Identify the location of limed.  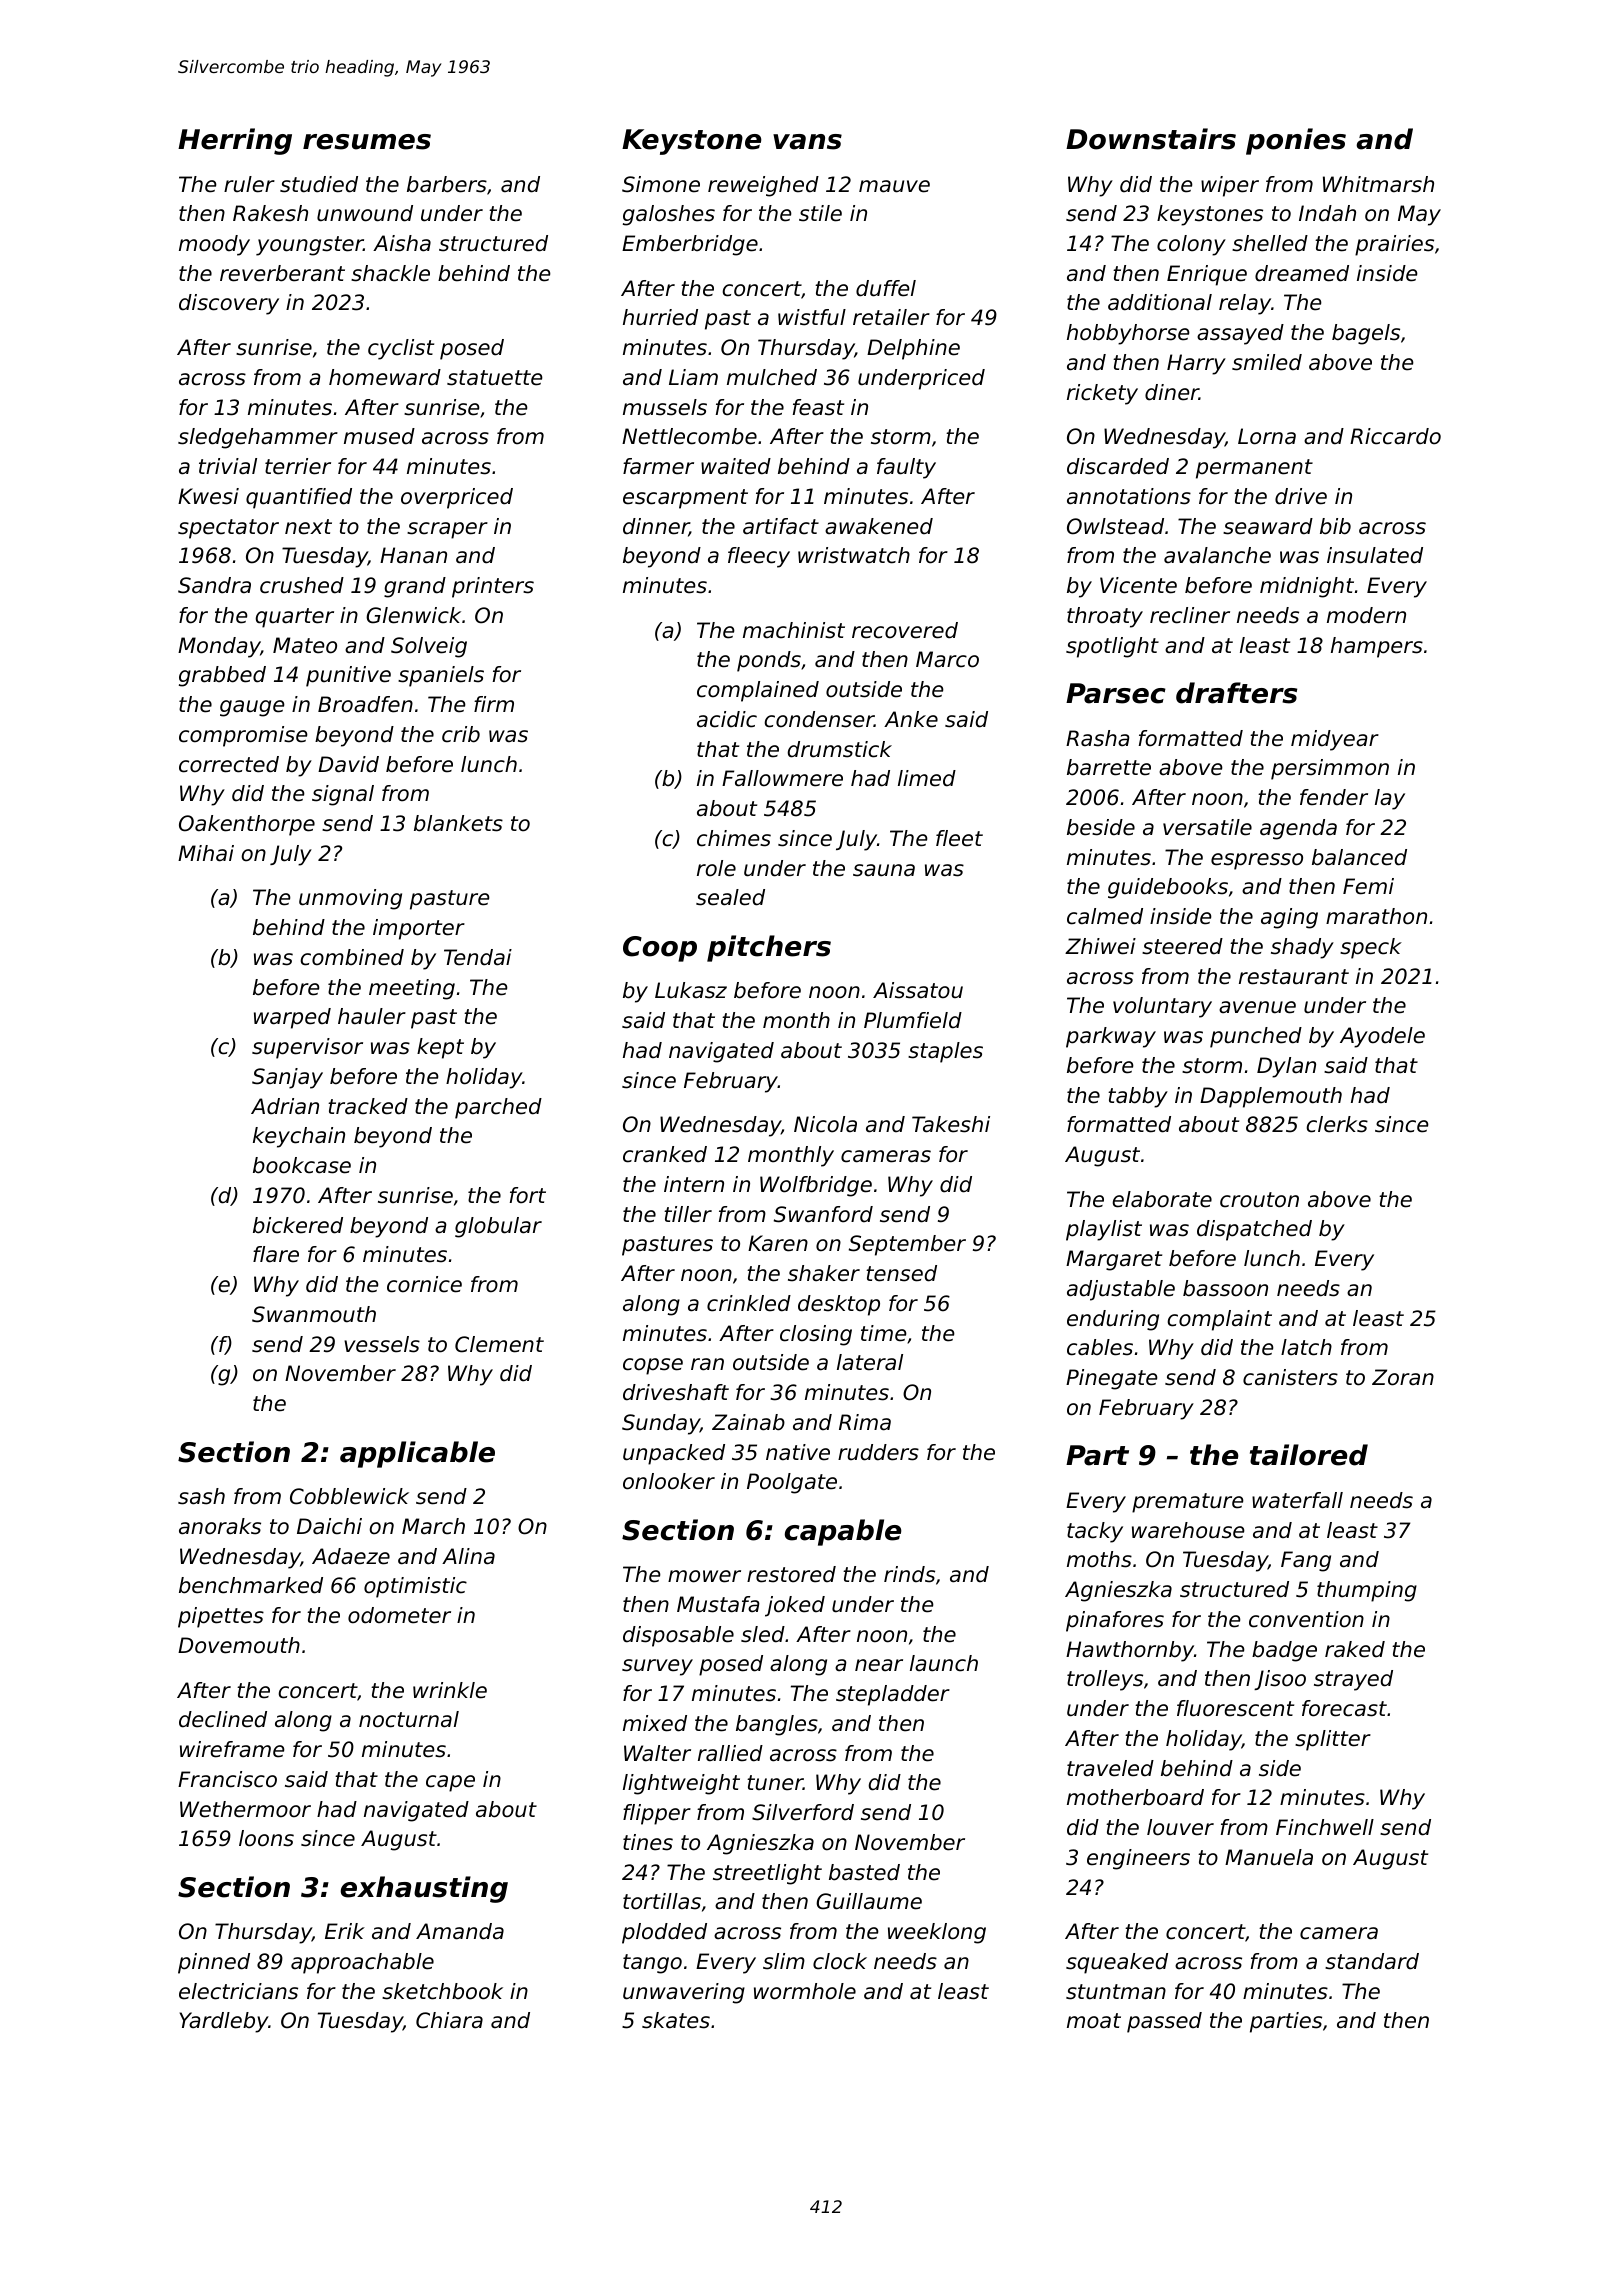
(927, 778).
